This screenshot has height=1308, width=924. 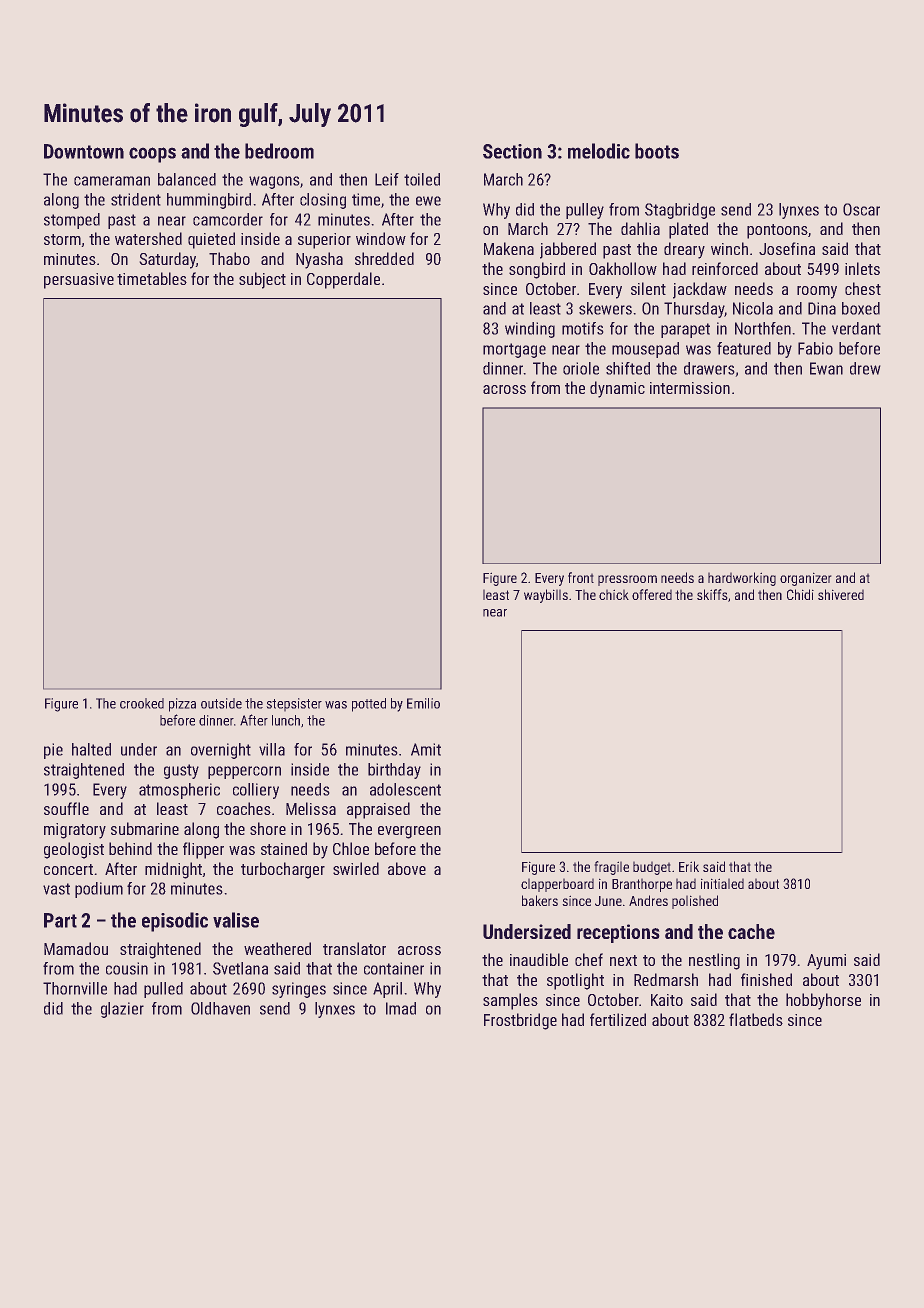 What do you see at coordinates (221, 703) in the screenshot?
I see `outside` at bounding box center [221, 703].
